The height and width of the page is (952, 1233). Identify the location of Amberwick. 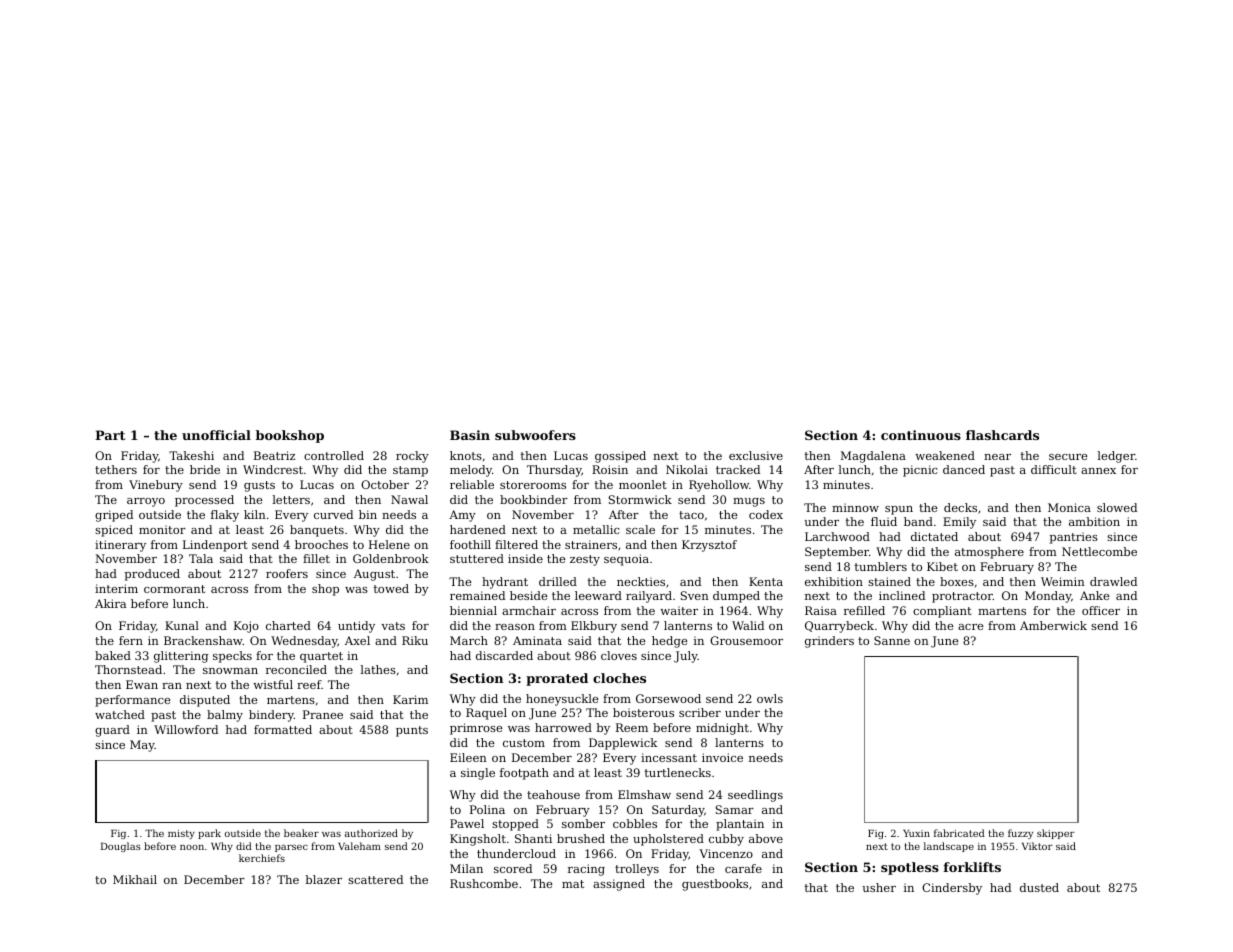
(1053, 625).
